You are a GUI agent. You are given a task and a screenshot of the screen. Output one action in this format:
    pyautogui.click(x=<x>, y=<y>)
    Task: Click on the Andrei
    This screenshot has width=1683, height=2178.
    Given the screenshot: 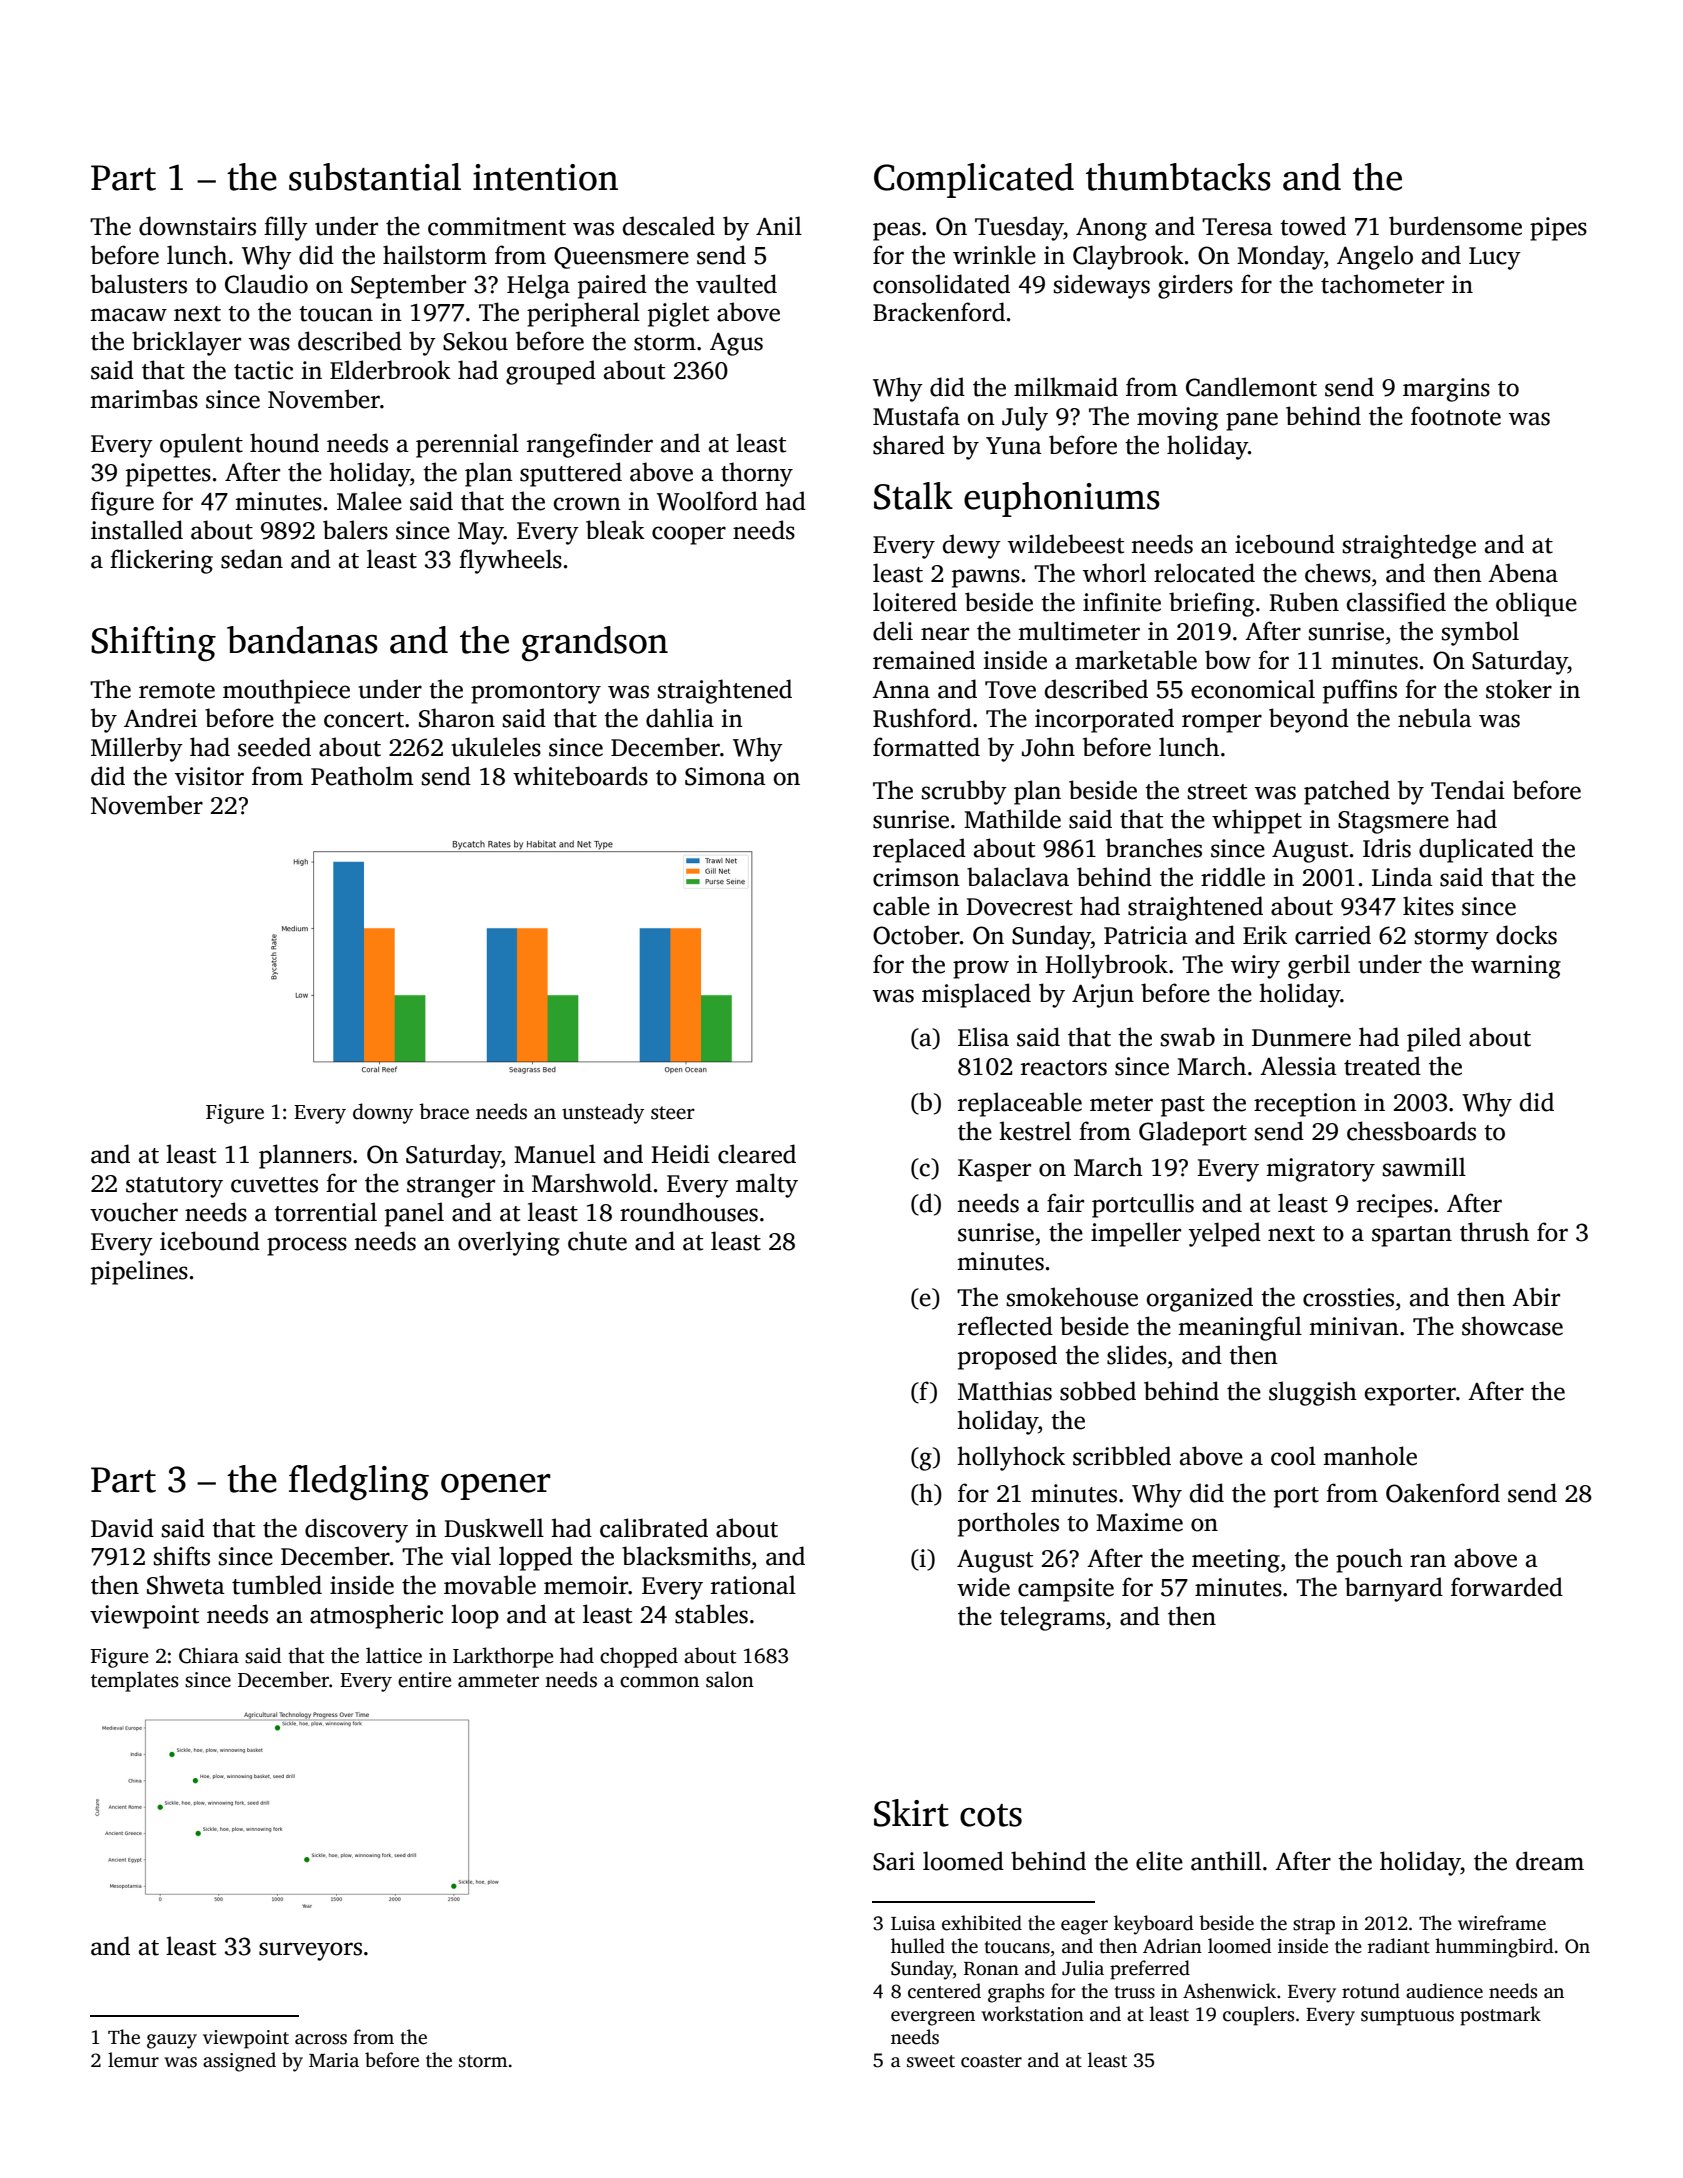 What is the action you would take?
    pyautogui.click(x=160, y=718)
